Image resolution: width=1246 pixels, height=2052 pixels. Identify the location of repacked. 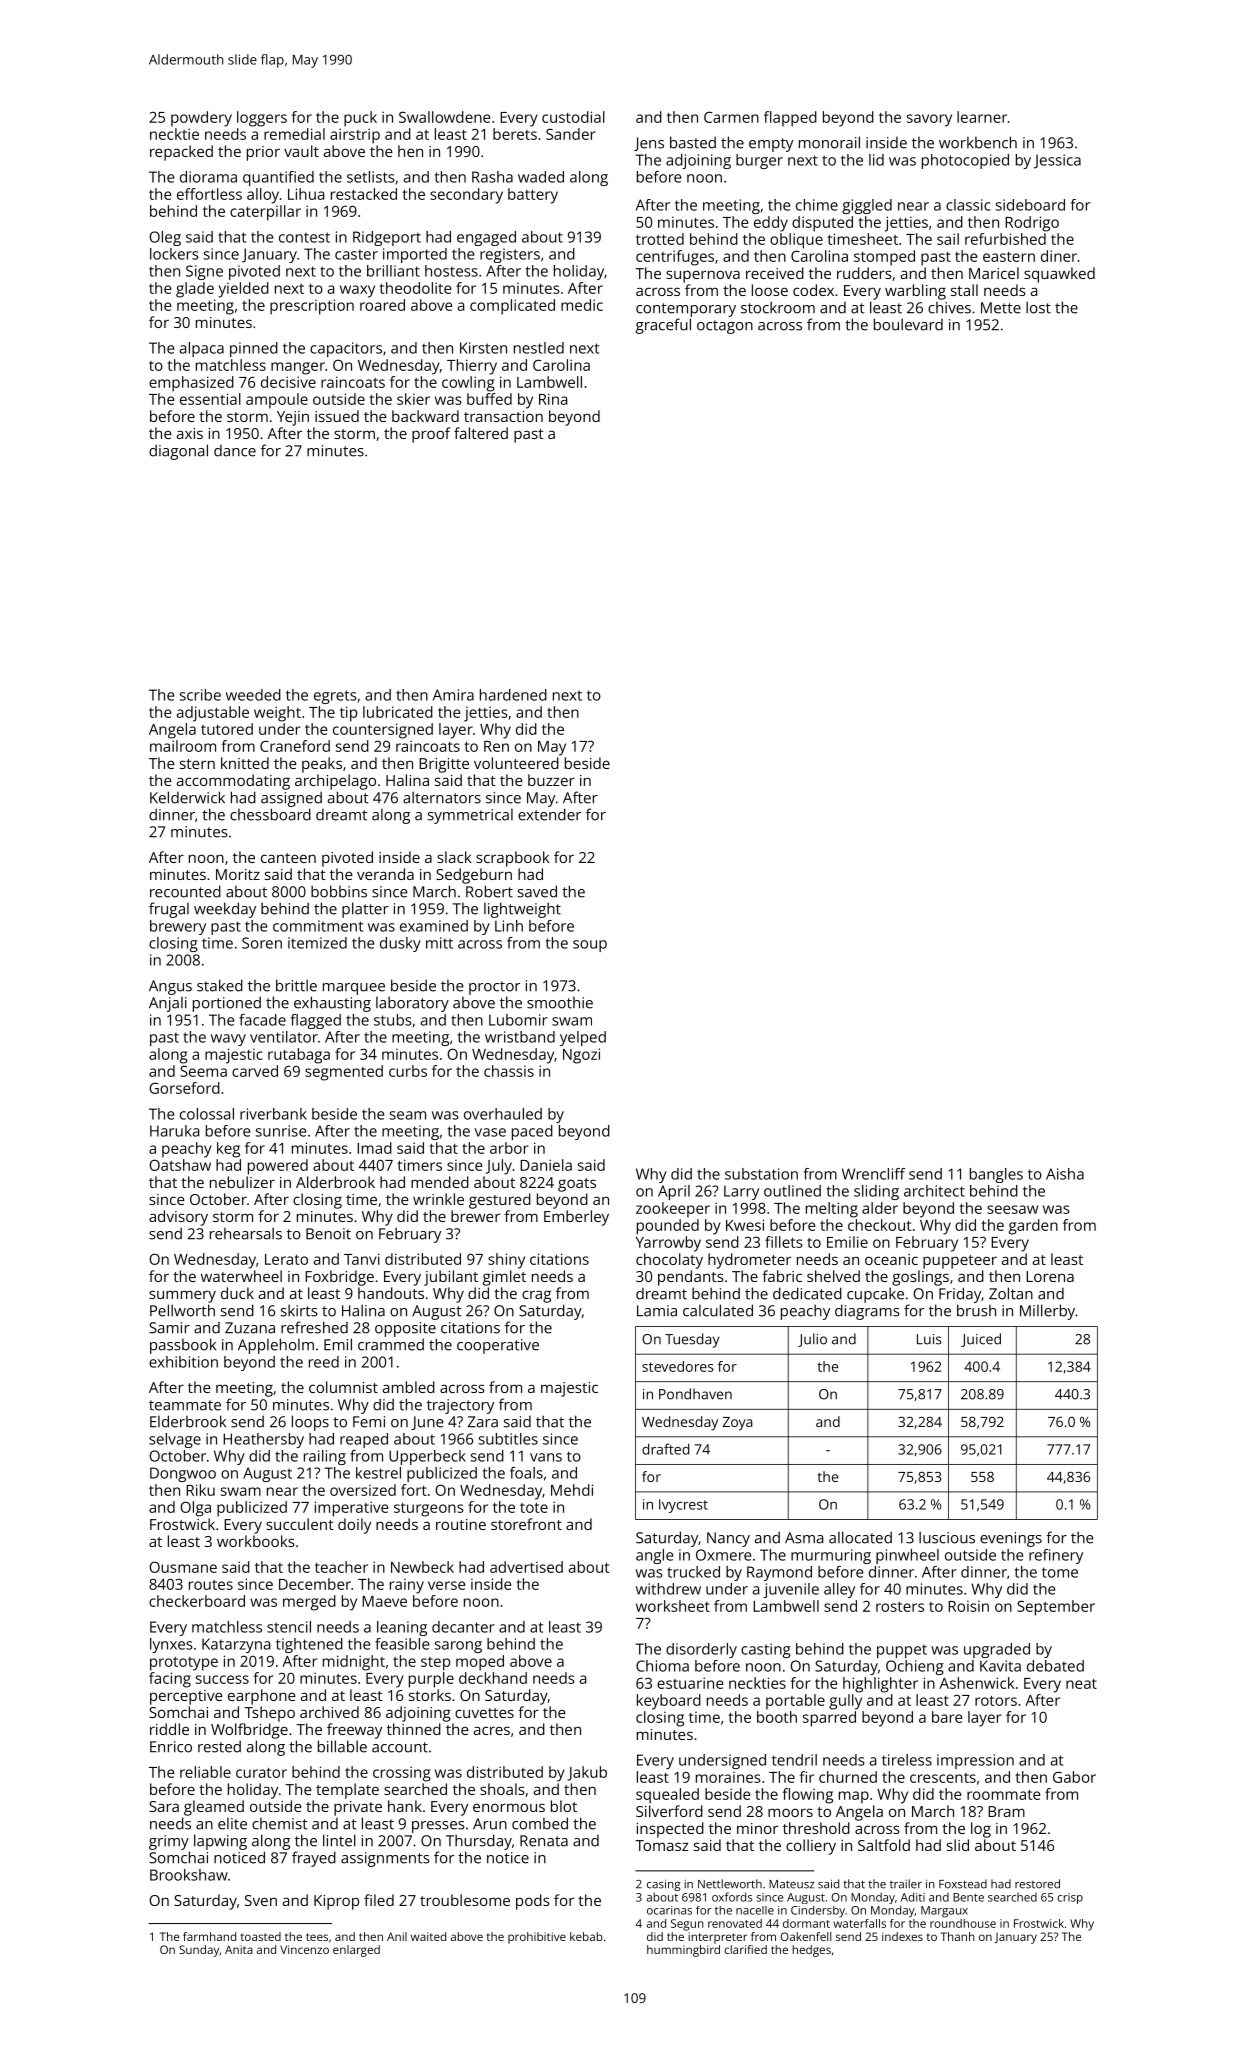
(181, 153).
